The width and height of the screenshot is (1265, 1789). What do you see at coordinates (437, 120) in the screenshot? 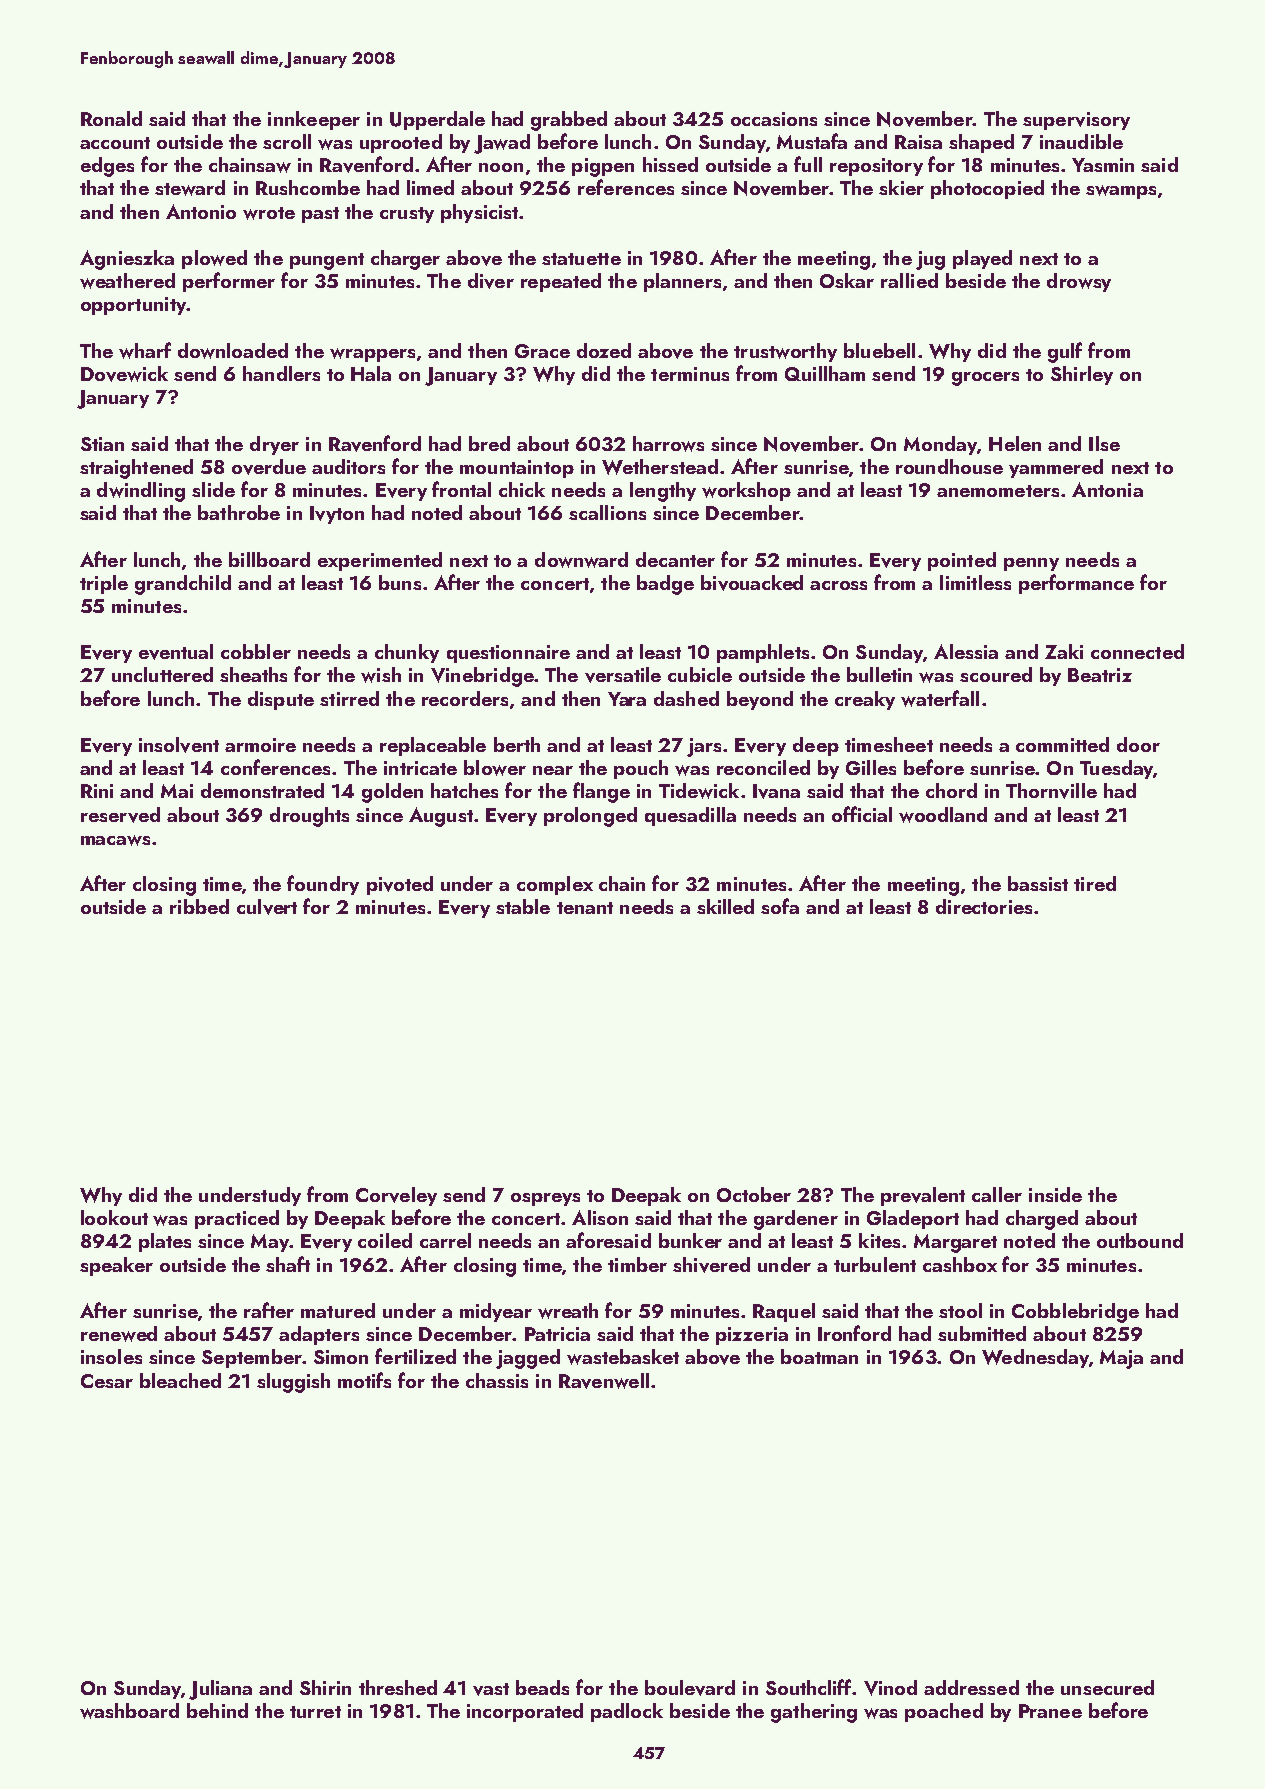
I see `Upperdale` at bounding box center [437, 120].
